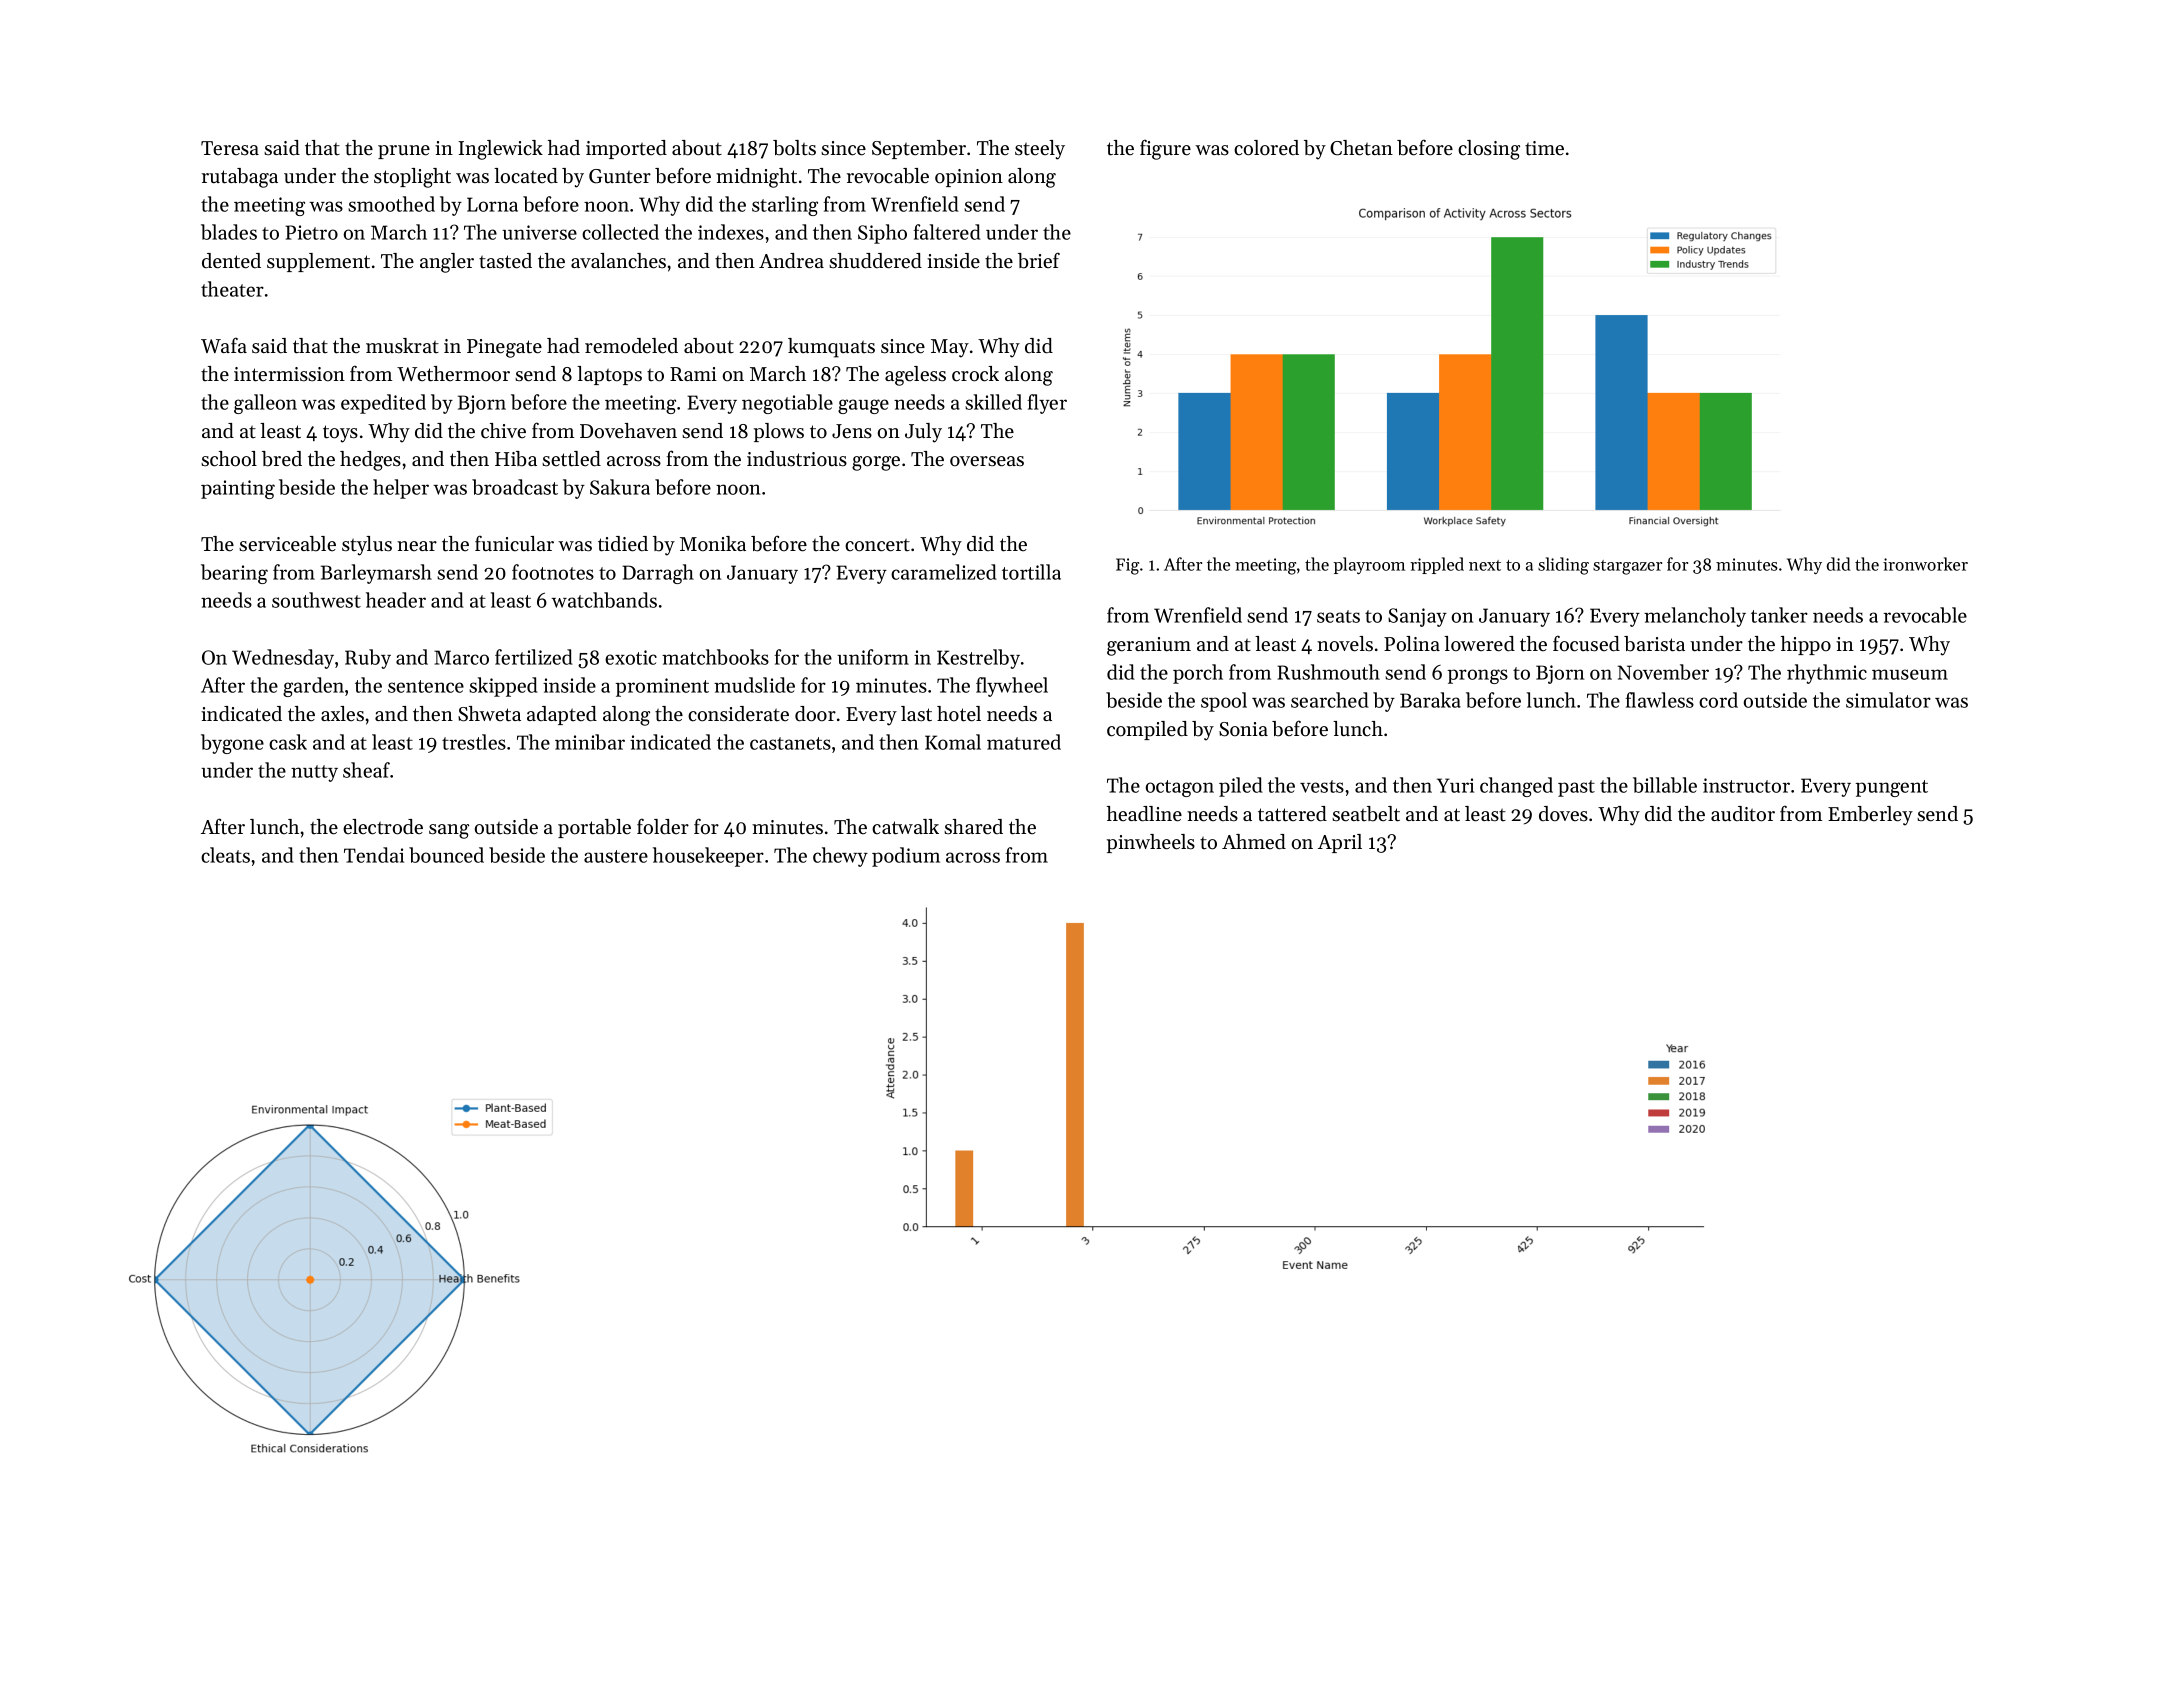  I want to click on museum, so click(1910, 674).
